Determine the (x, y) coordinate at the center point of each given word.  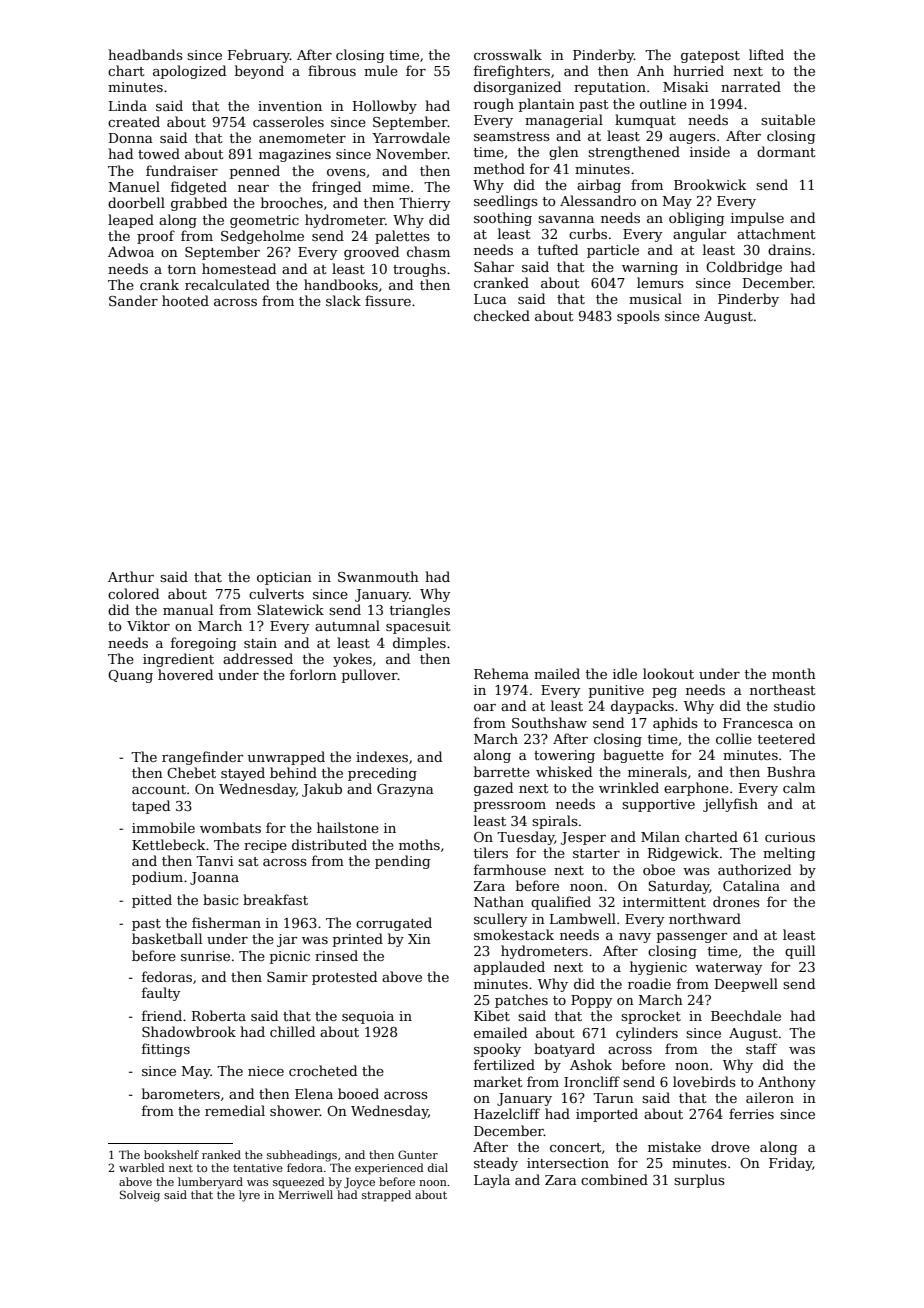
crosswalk (508, 54)
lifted (766, 54)
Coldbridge (744, 268)
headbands (145, 54)
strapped (386, 1196)
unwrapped (286, 758)
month (794, 673)
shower (295, 1110)
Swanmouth (378, 576)
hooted (185, 300)
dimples (419, 644)
